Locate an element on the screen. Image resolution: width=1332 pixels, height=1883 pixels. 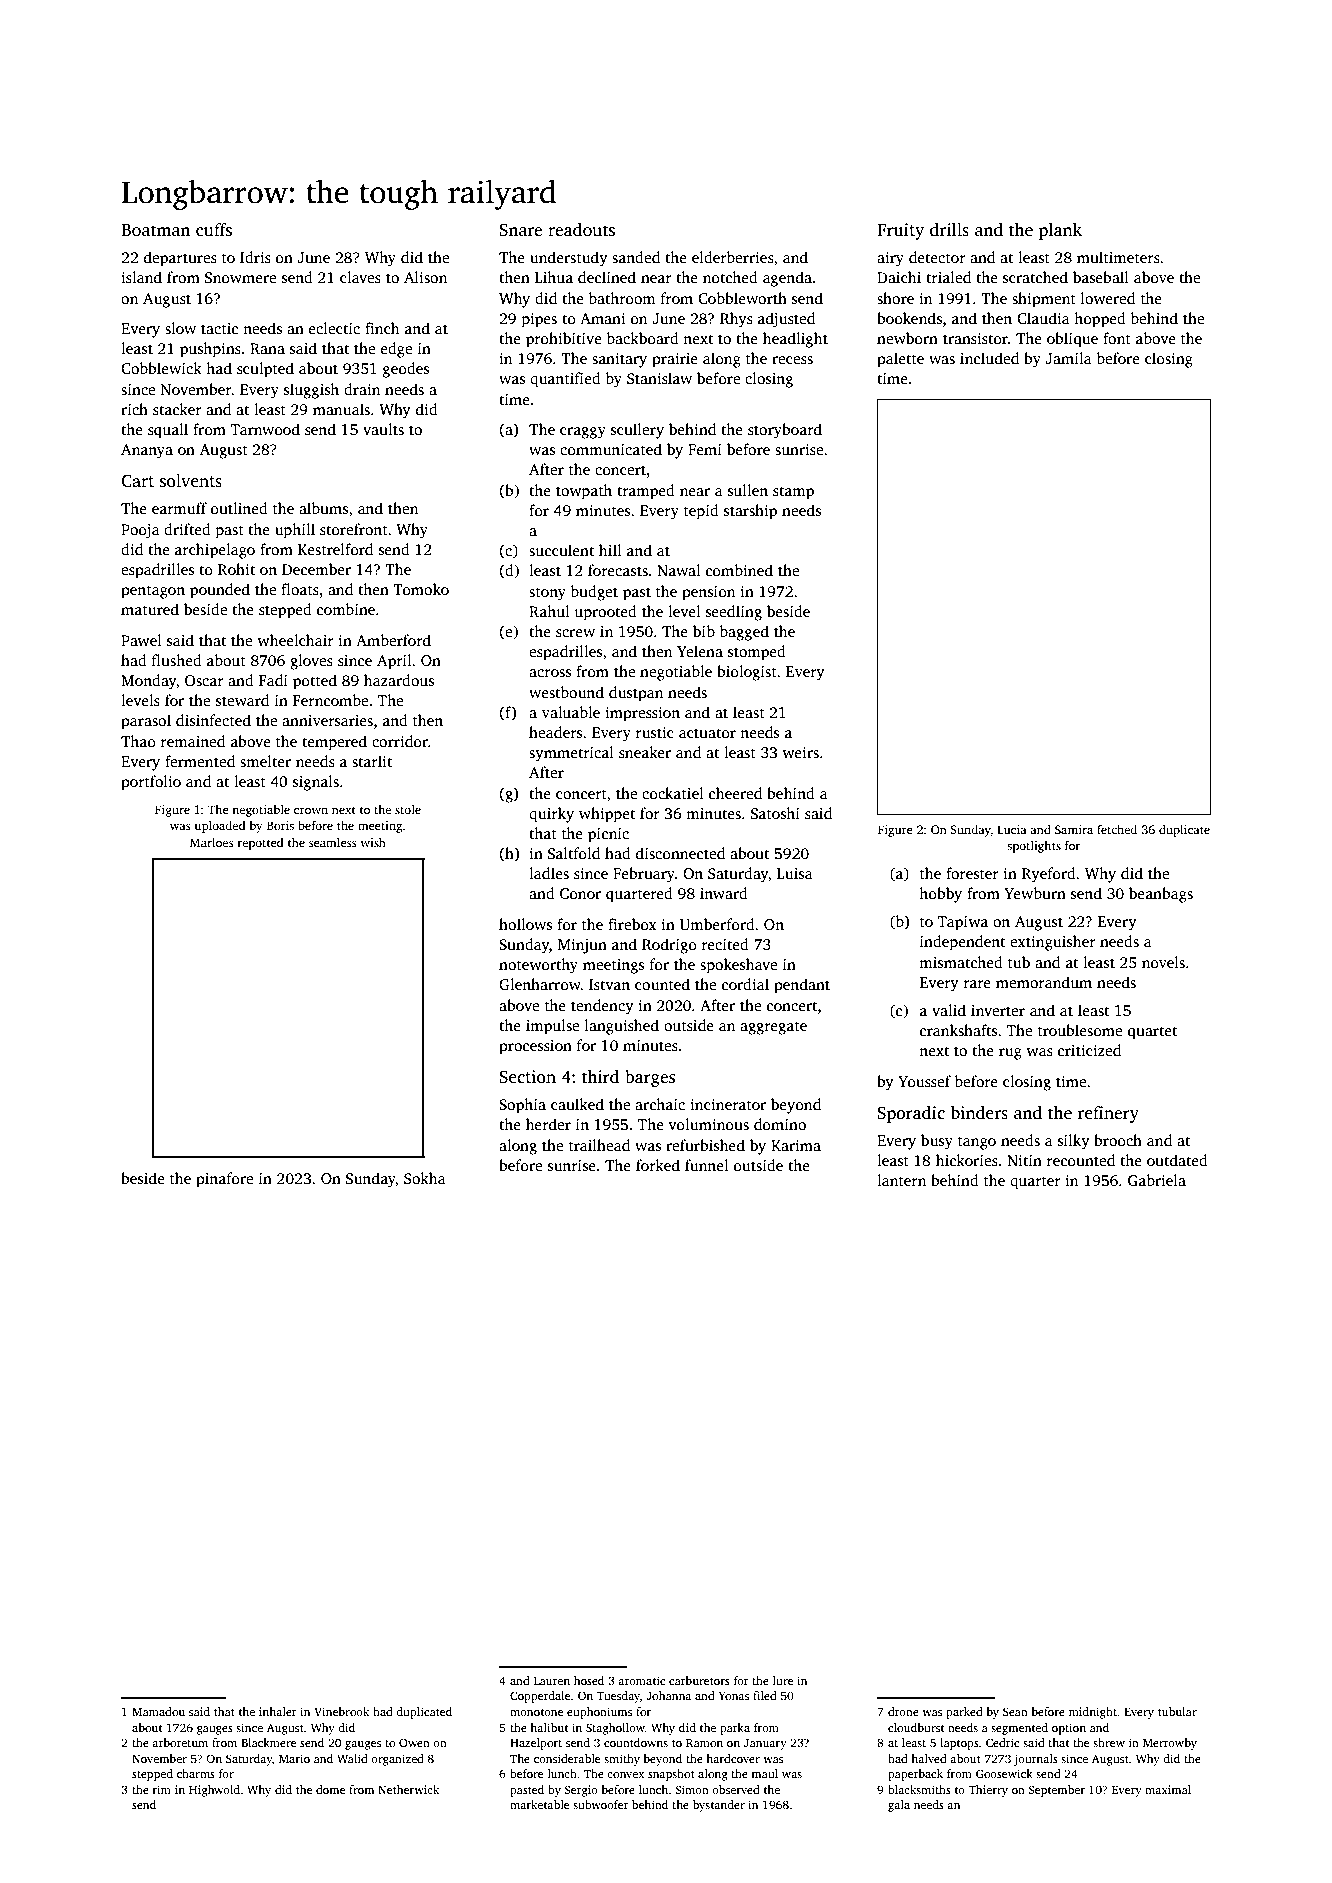
Snare is located at coordinates (520, 230).
